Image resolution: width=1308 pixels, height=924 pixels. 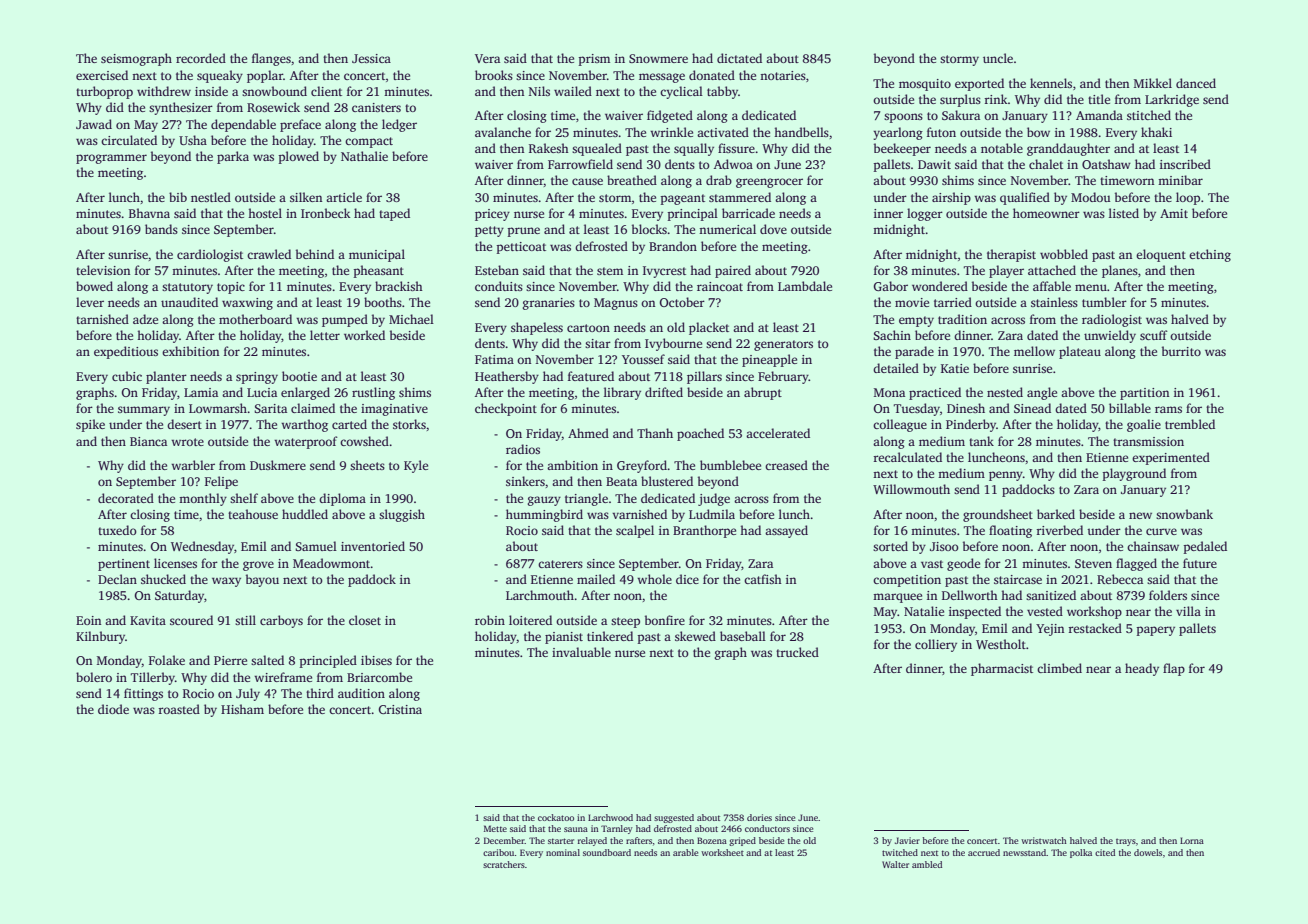 What do you see at coordinates (504, 864) in the document?
I see `scratchers` at bounding box center [504, 864].
